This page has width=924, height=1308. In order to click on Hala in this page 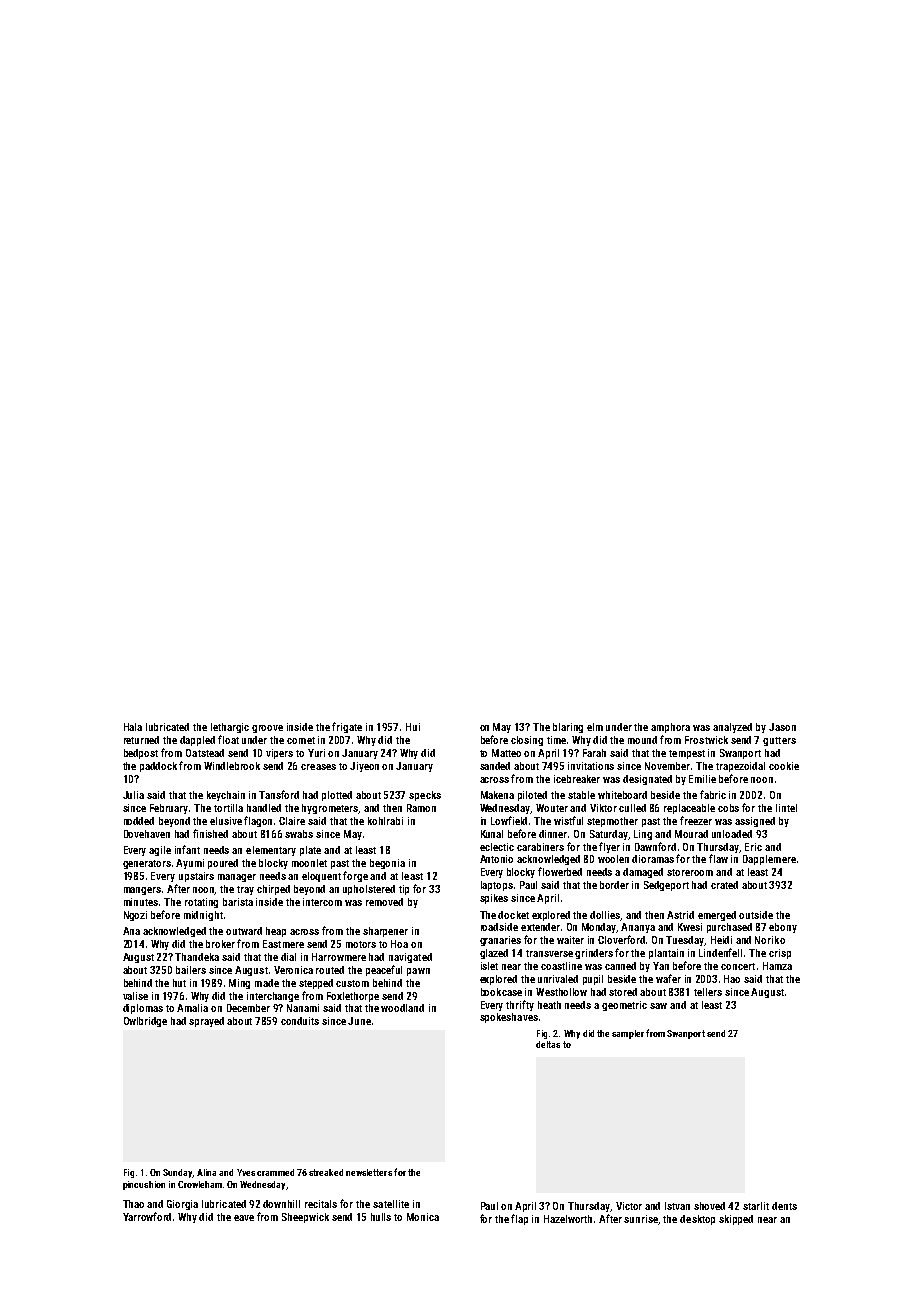, I will do `click(133, 727)`.
